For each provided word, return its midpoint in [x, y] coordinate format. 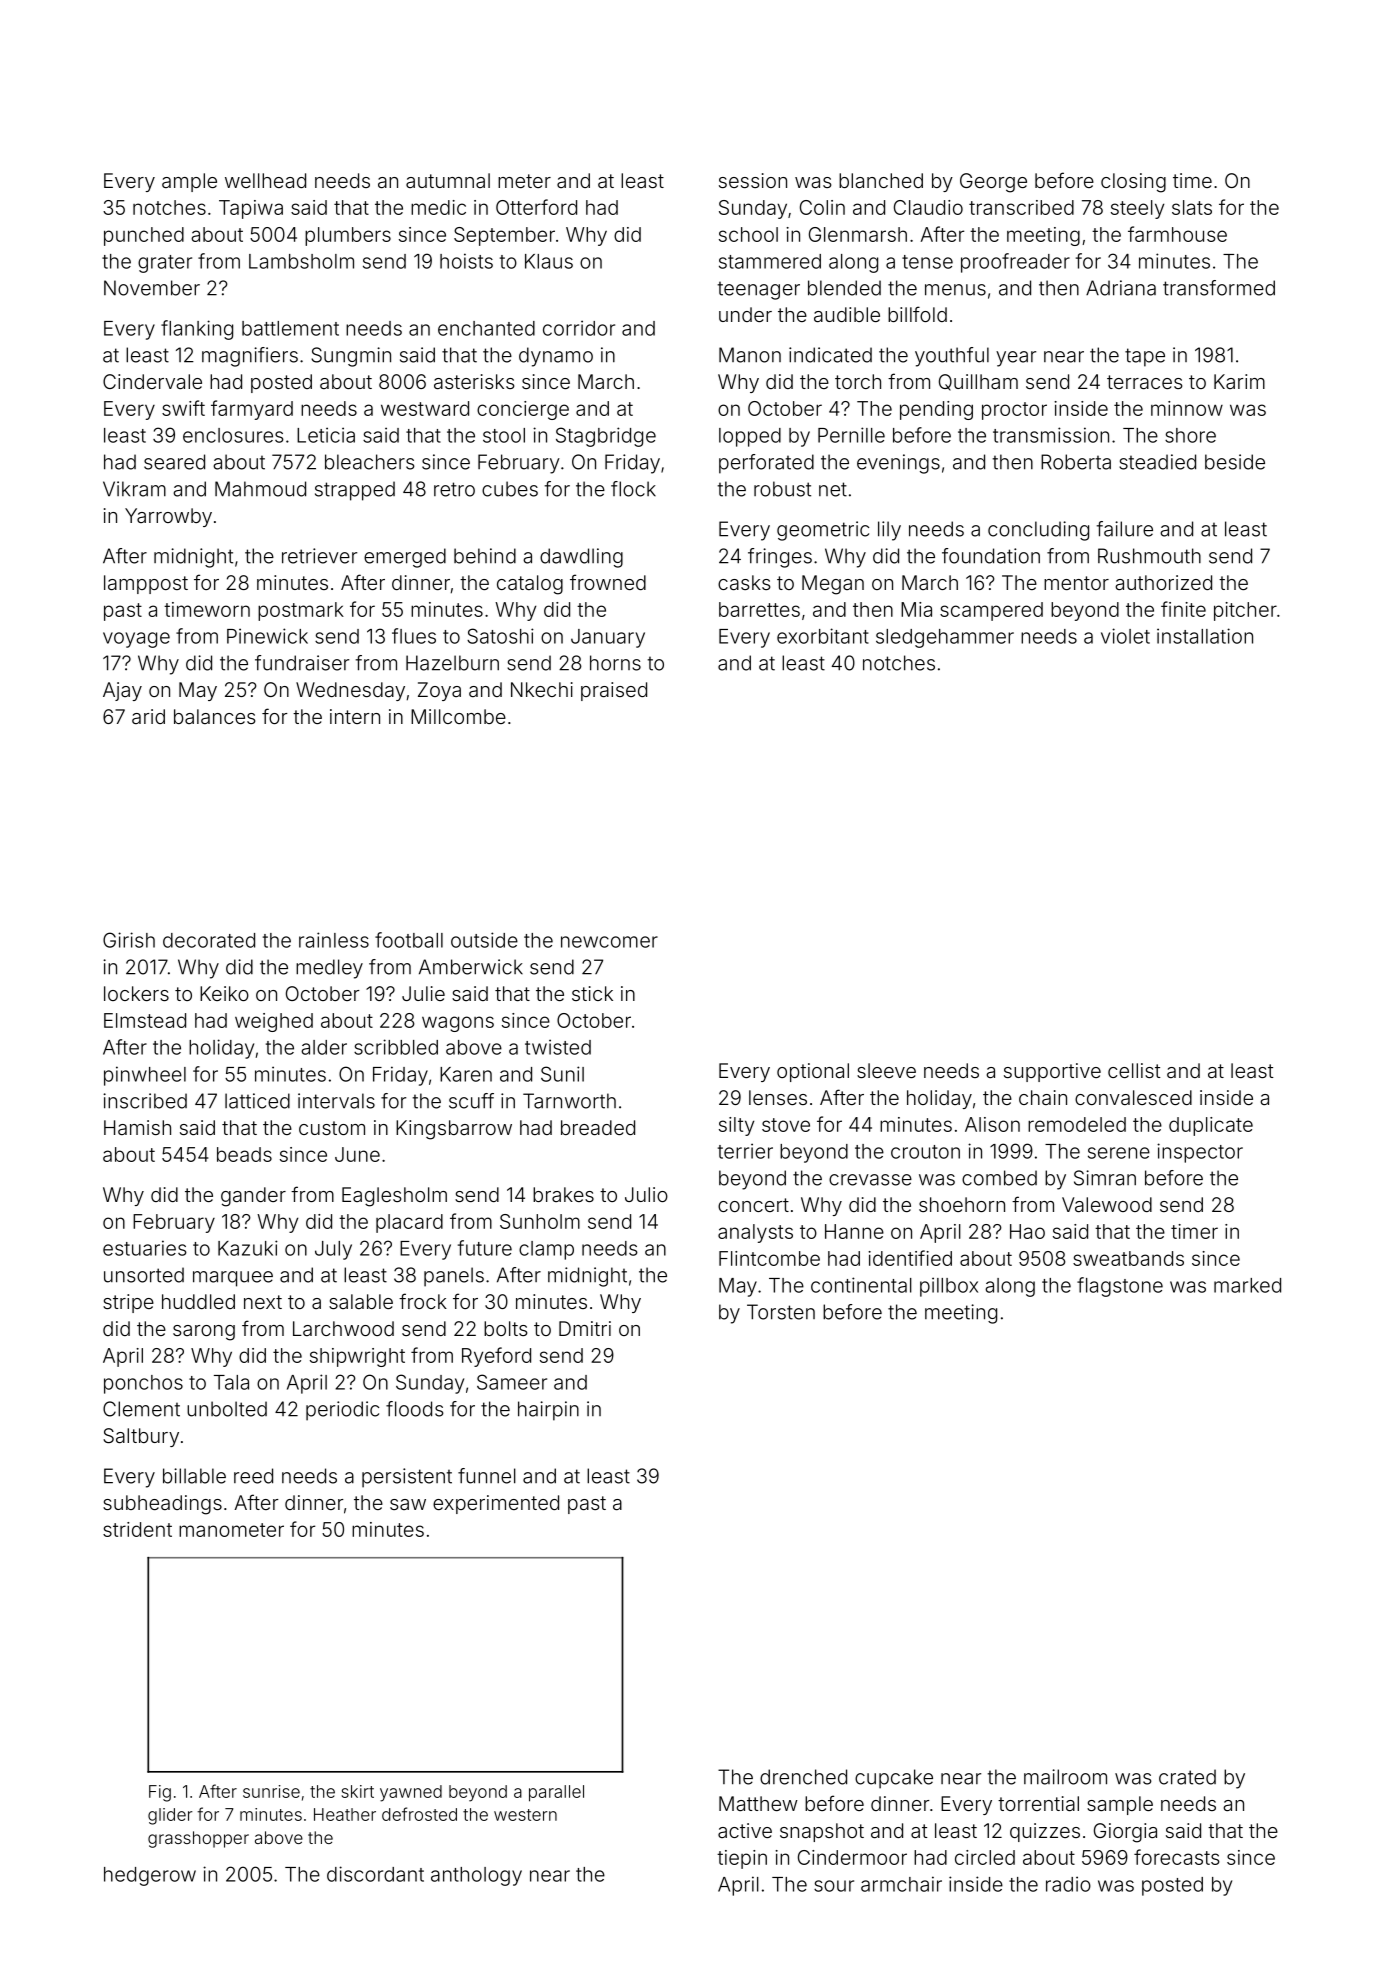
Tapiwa [251, 209]
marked [1247, 1285]
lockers [136, 993]
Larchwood [343, 1328]
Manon [750, 355]
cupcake [894, 1779]
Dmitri [585, 1328]
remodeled [1077, 1124]
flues [414, 636]
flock [633, 489]
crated [1187, 1777]
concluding [1038, 531]
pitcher [1245, 611]
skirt [357, 1791]
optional [813, 1072]
